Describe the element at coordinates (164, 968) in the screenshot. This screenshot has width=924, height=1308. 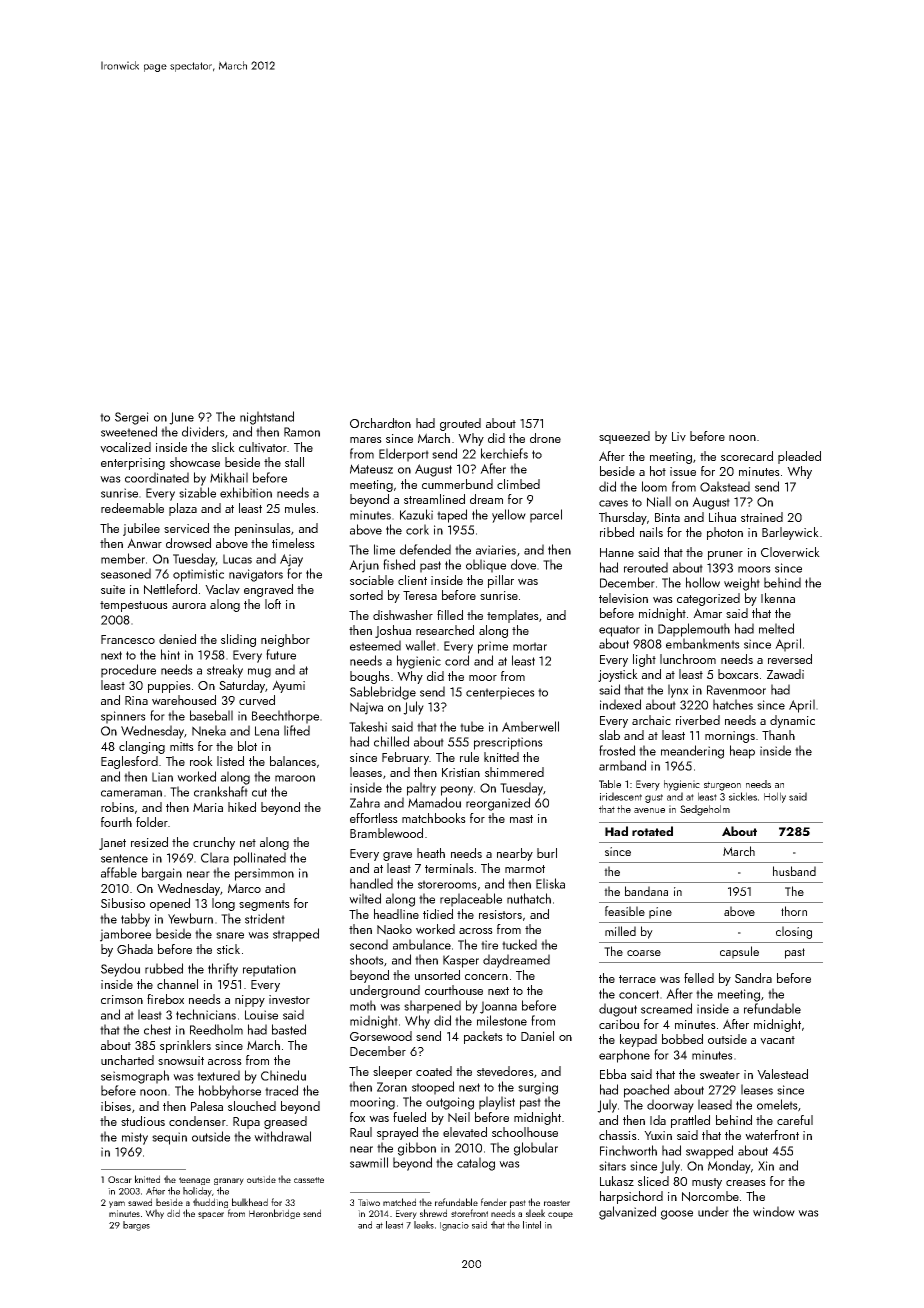
I see `rubbed` at that location.
